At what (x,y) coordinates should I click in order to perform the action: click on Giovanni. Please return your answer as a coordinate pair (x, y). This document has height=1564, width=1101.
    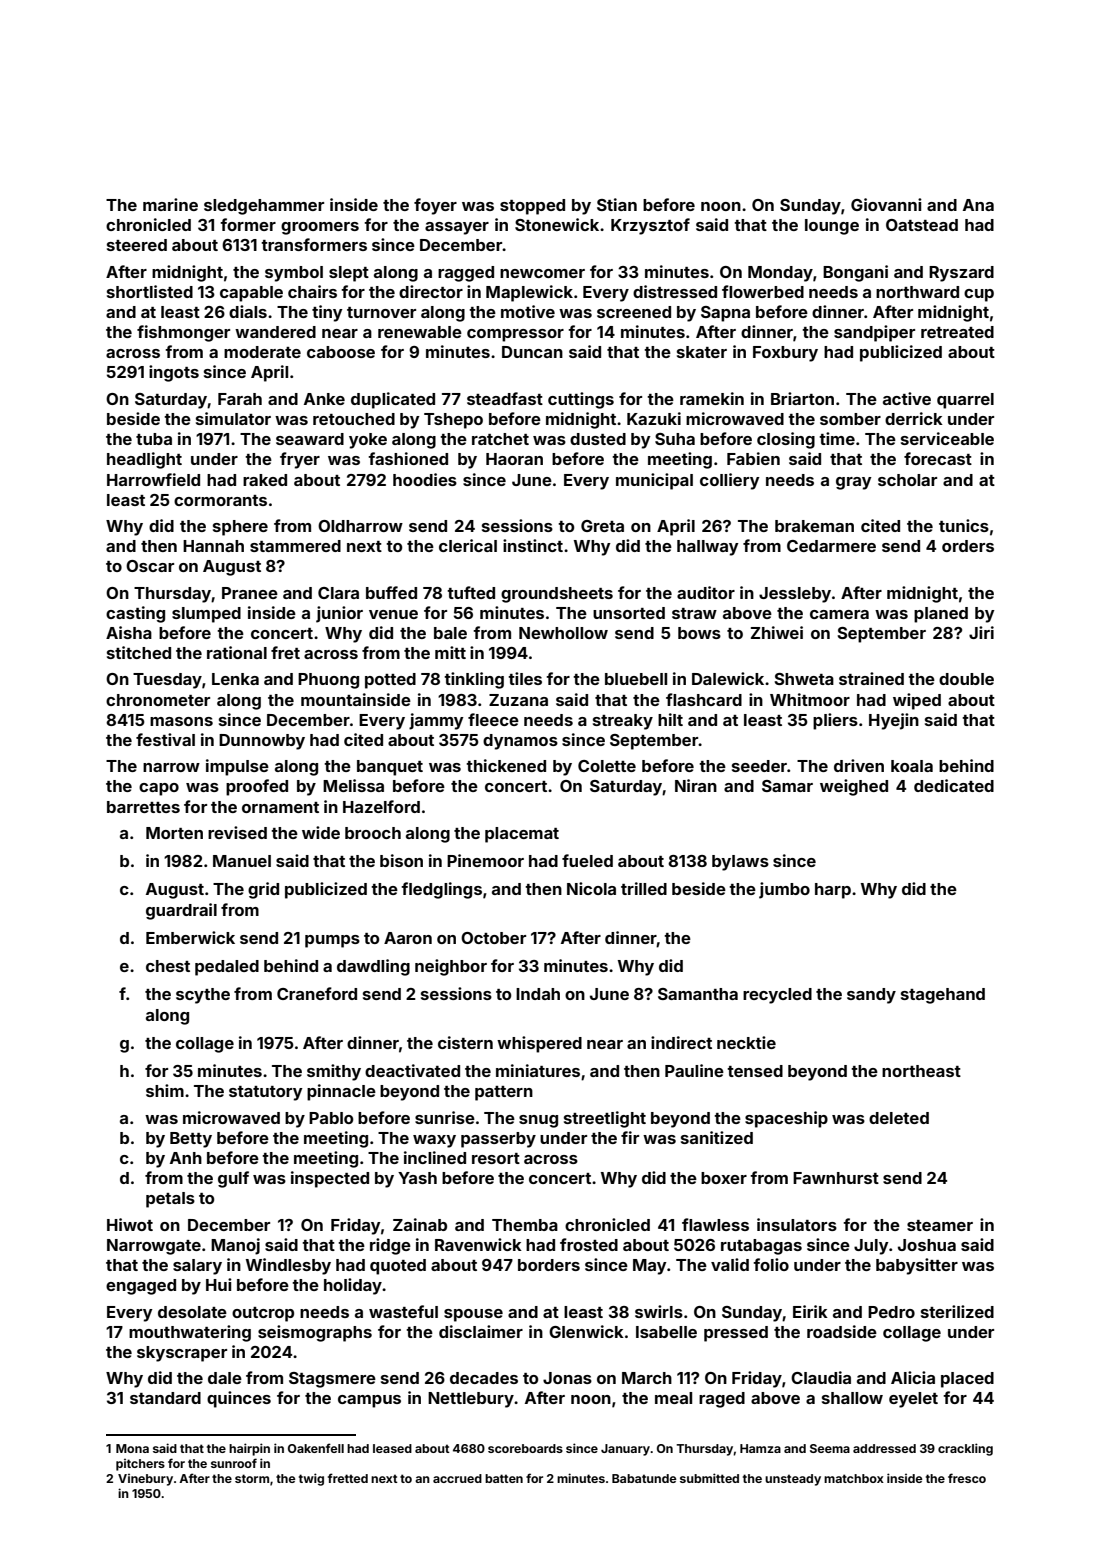
    Looking at the image, I should click on (886, 204).
